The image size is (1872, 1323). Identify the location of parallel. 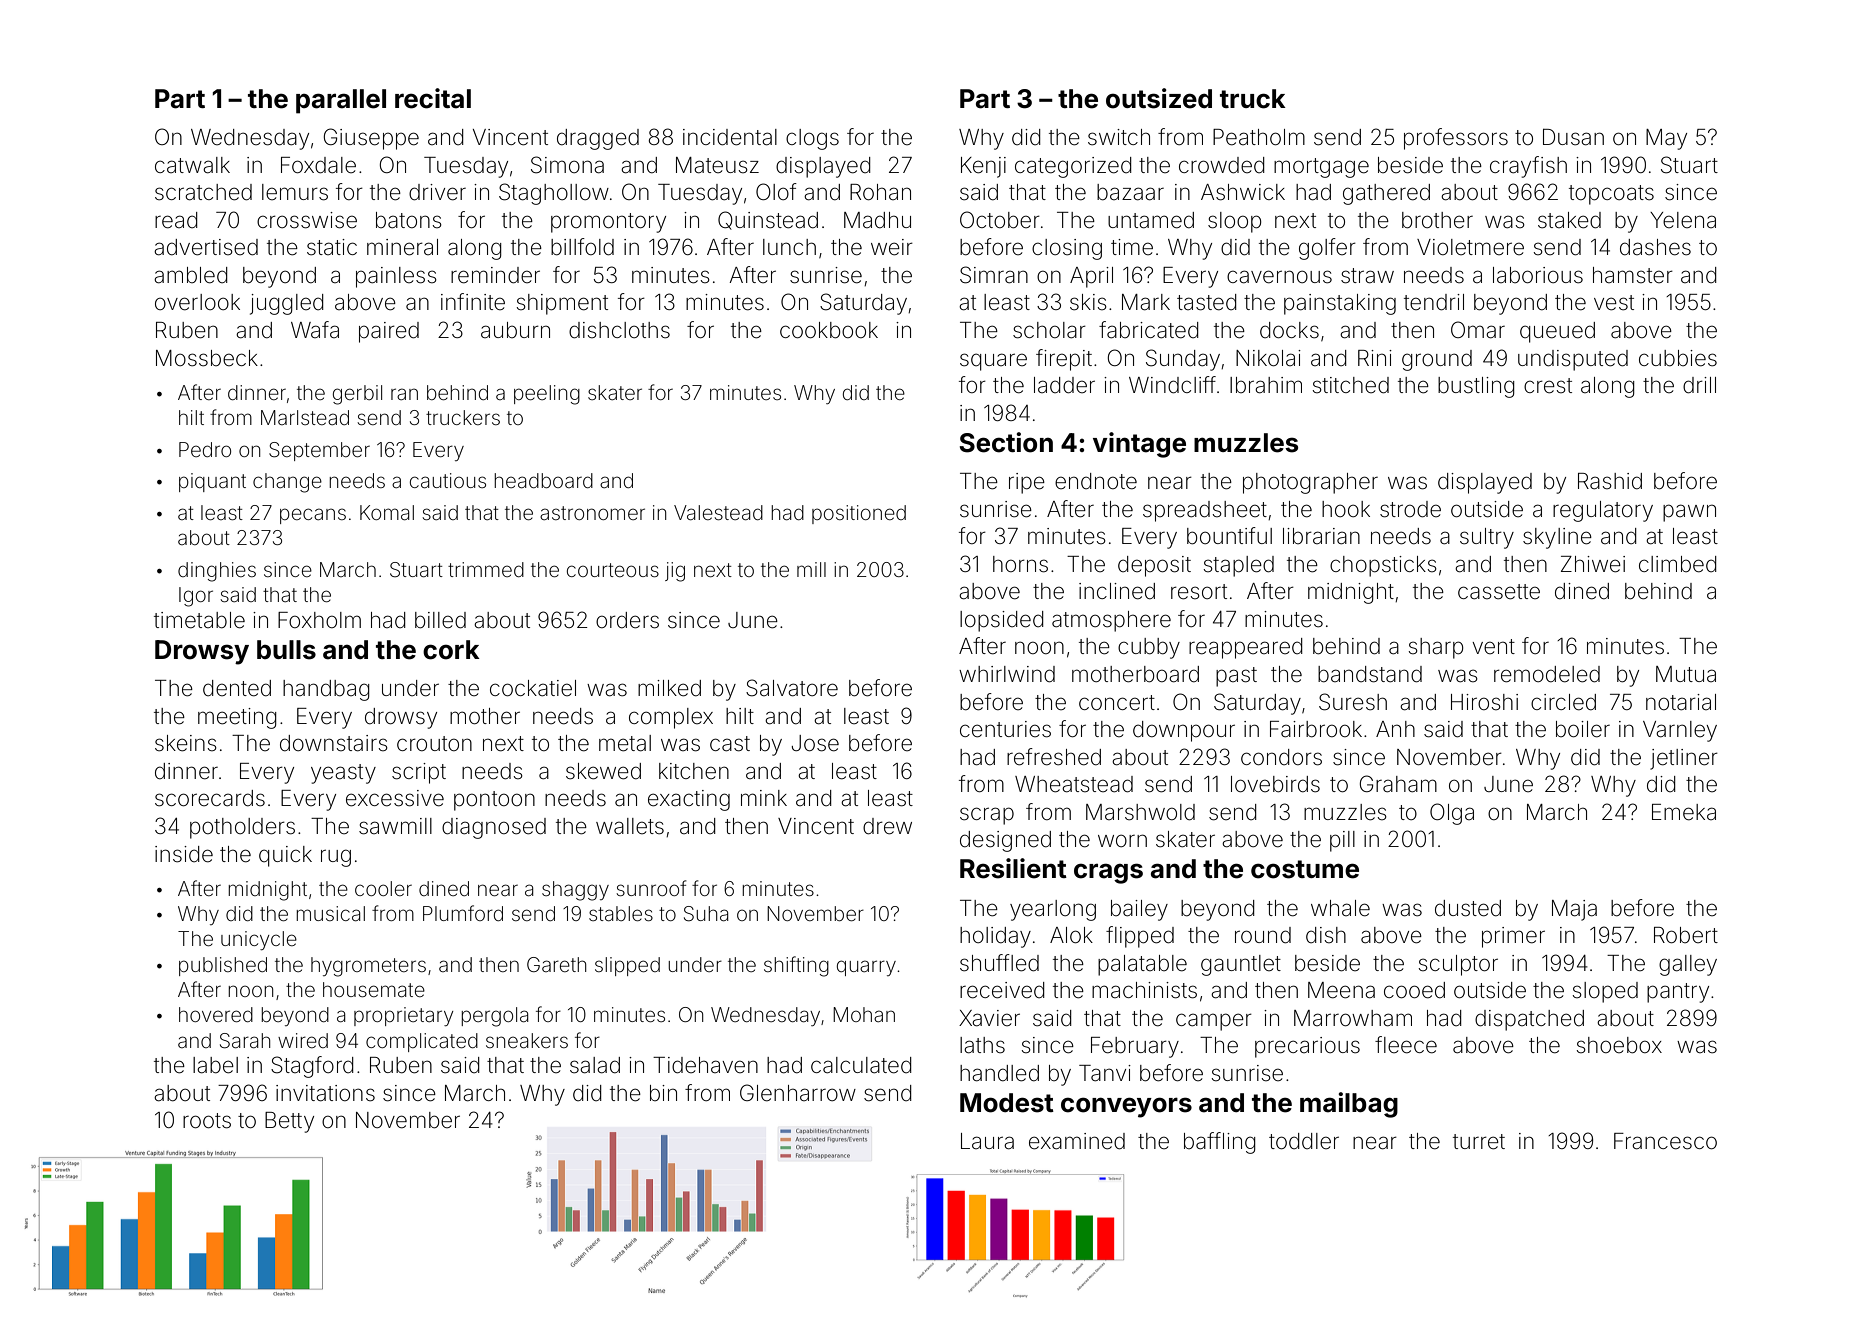
(341, 101).
